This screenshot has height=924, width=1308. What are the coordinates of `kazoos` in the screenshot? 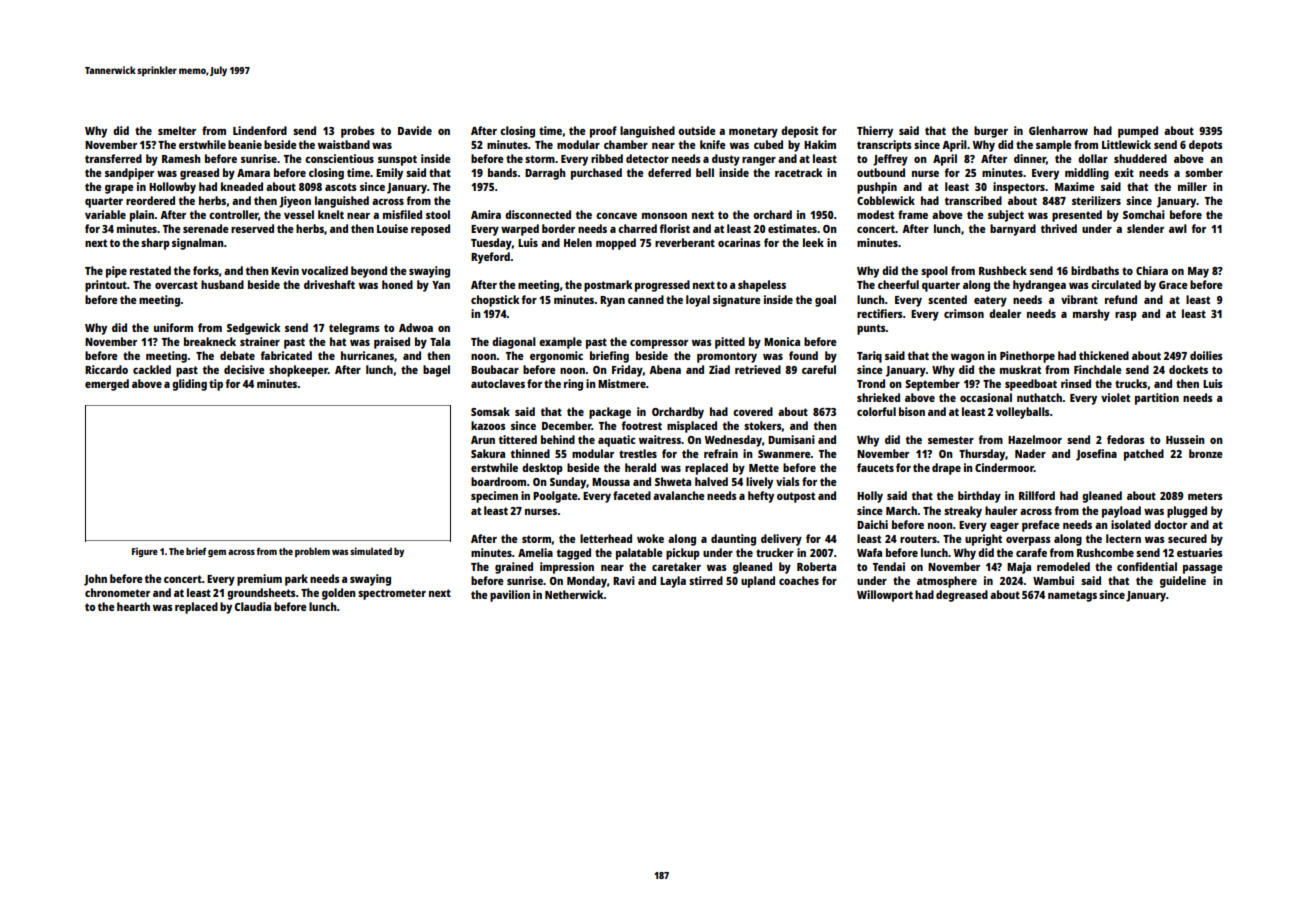 It's located at (488, 425).
